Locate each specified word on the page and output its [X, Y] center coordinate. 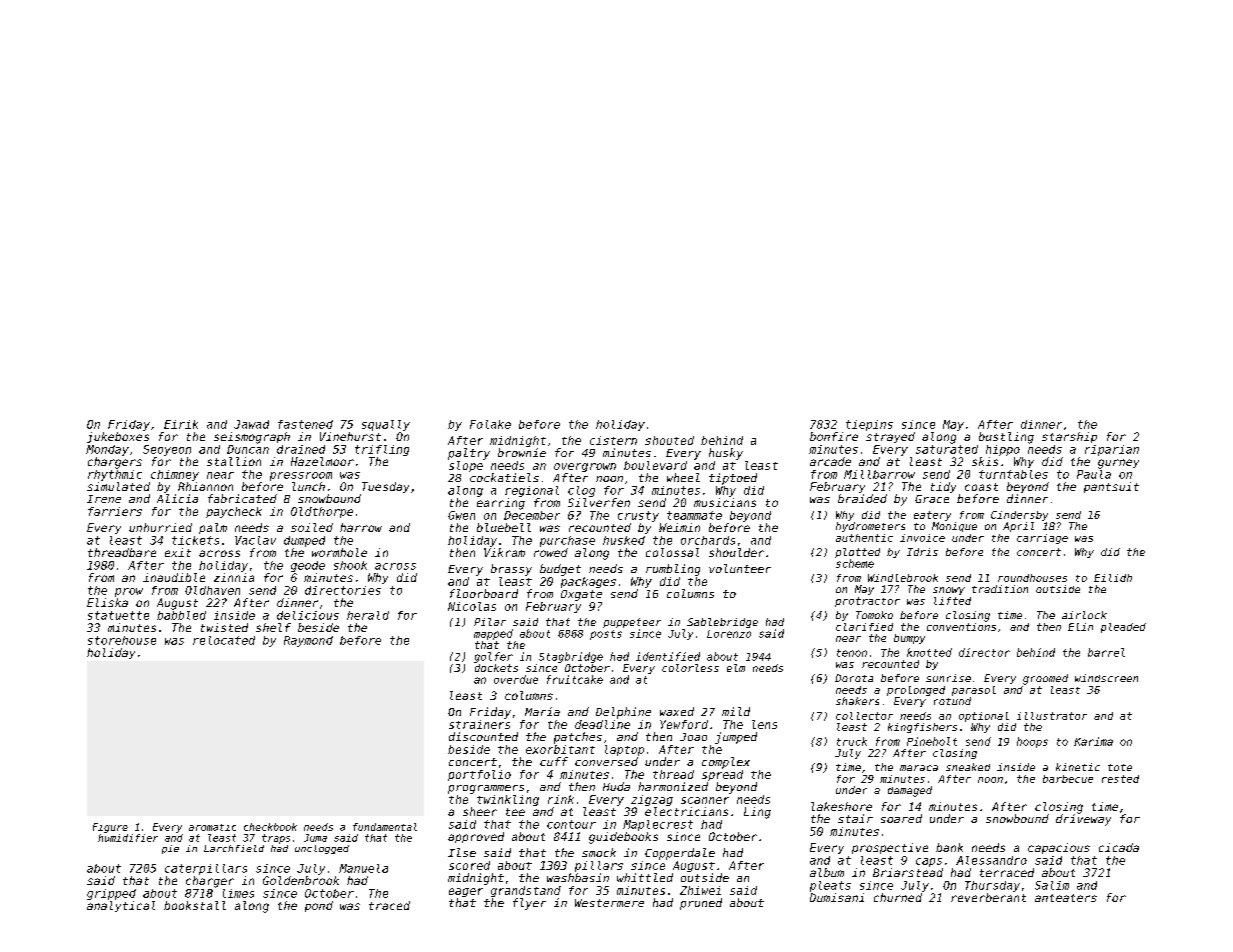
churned [898, 897]
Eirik [181, 424]
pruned [701, 904]
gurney [1118, 464]
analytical [121, 906]
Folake [490, 424]
